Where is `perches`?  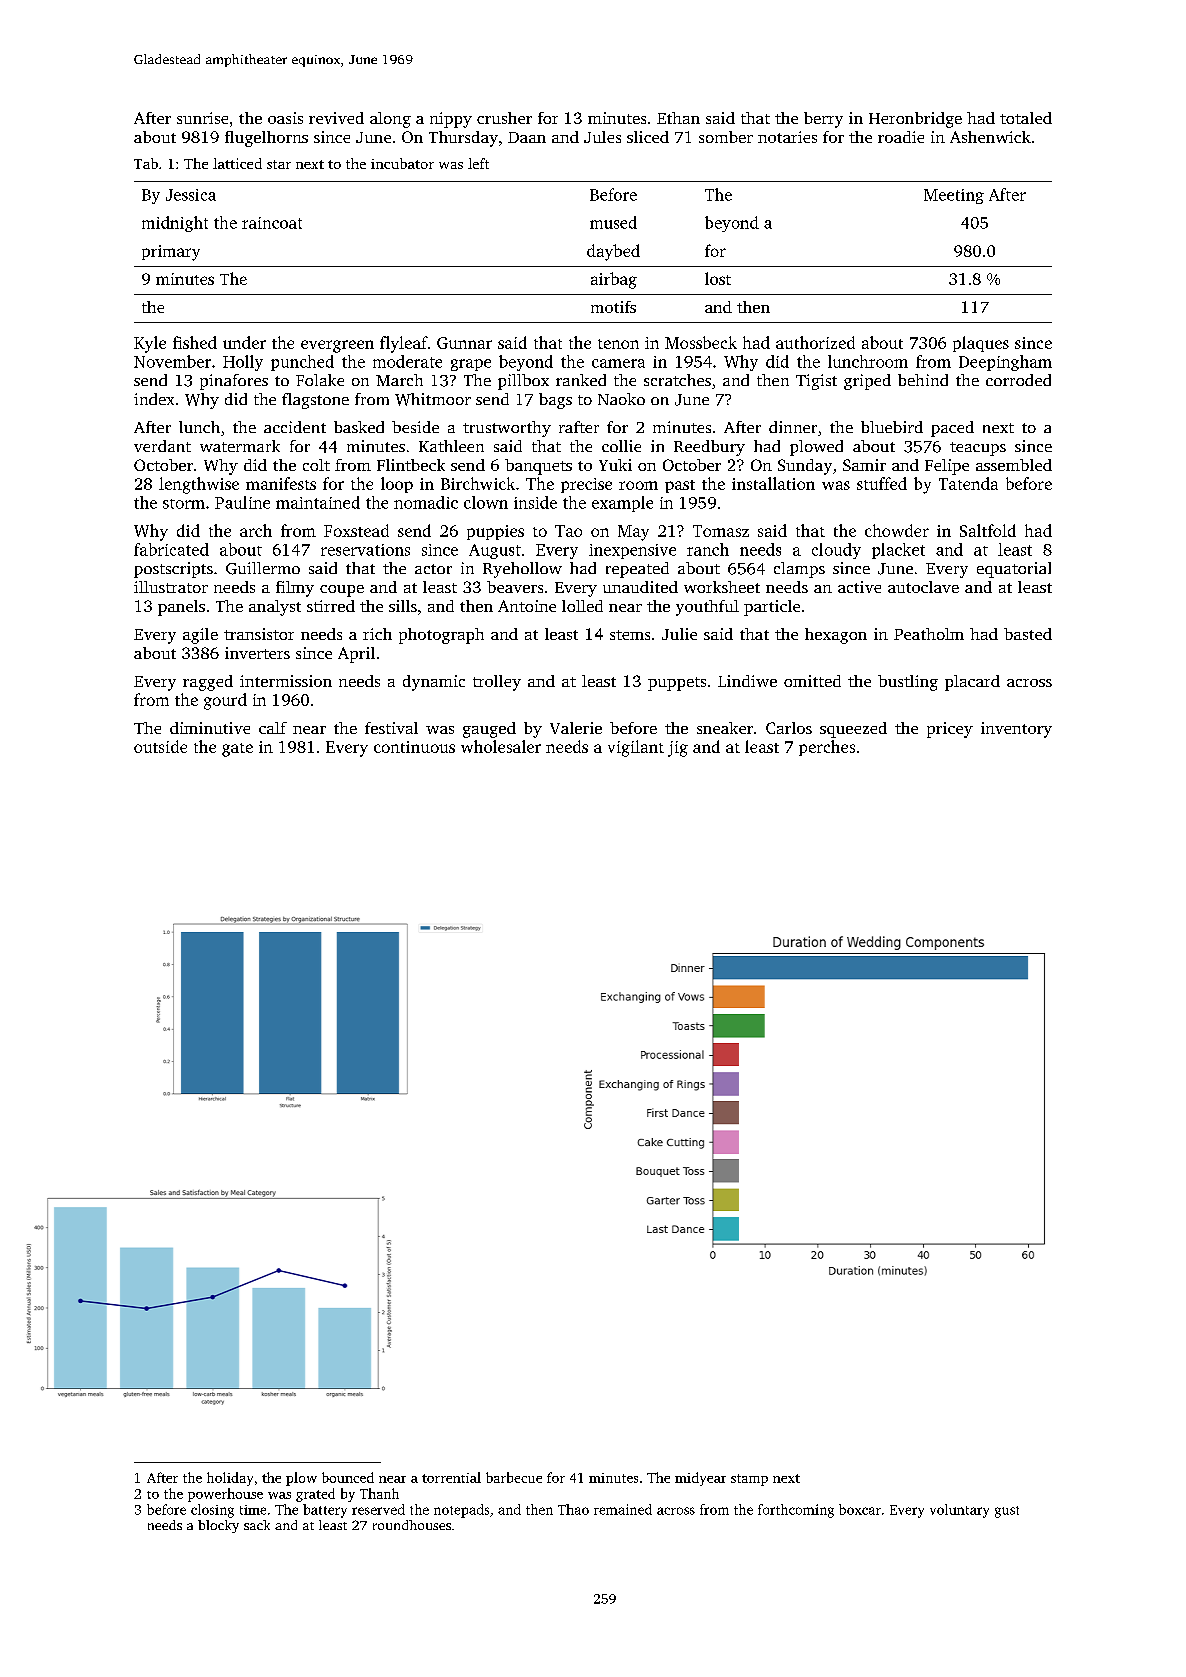
perches is located at coordinates (827, 748).
